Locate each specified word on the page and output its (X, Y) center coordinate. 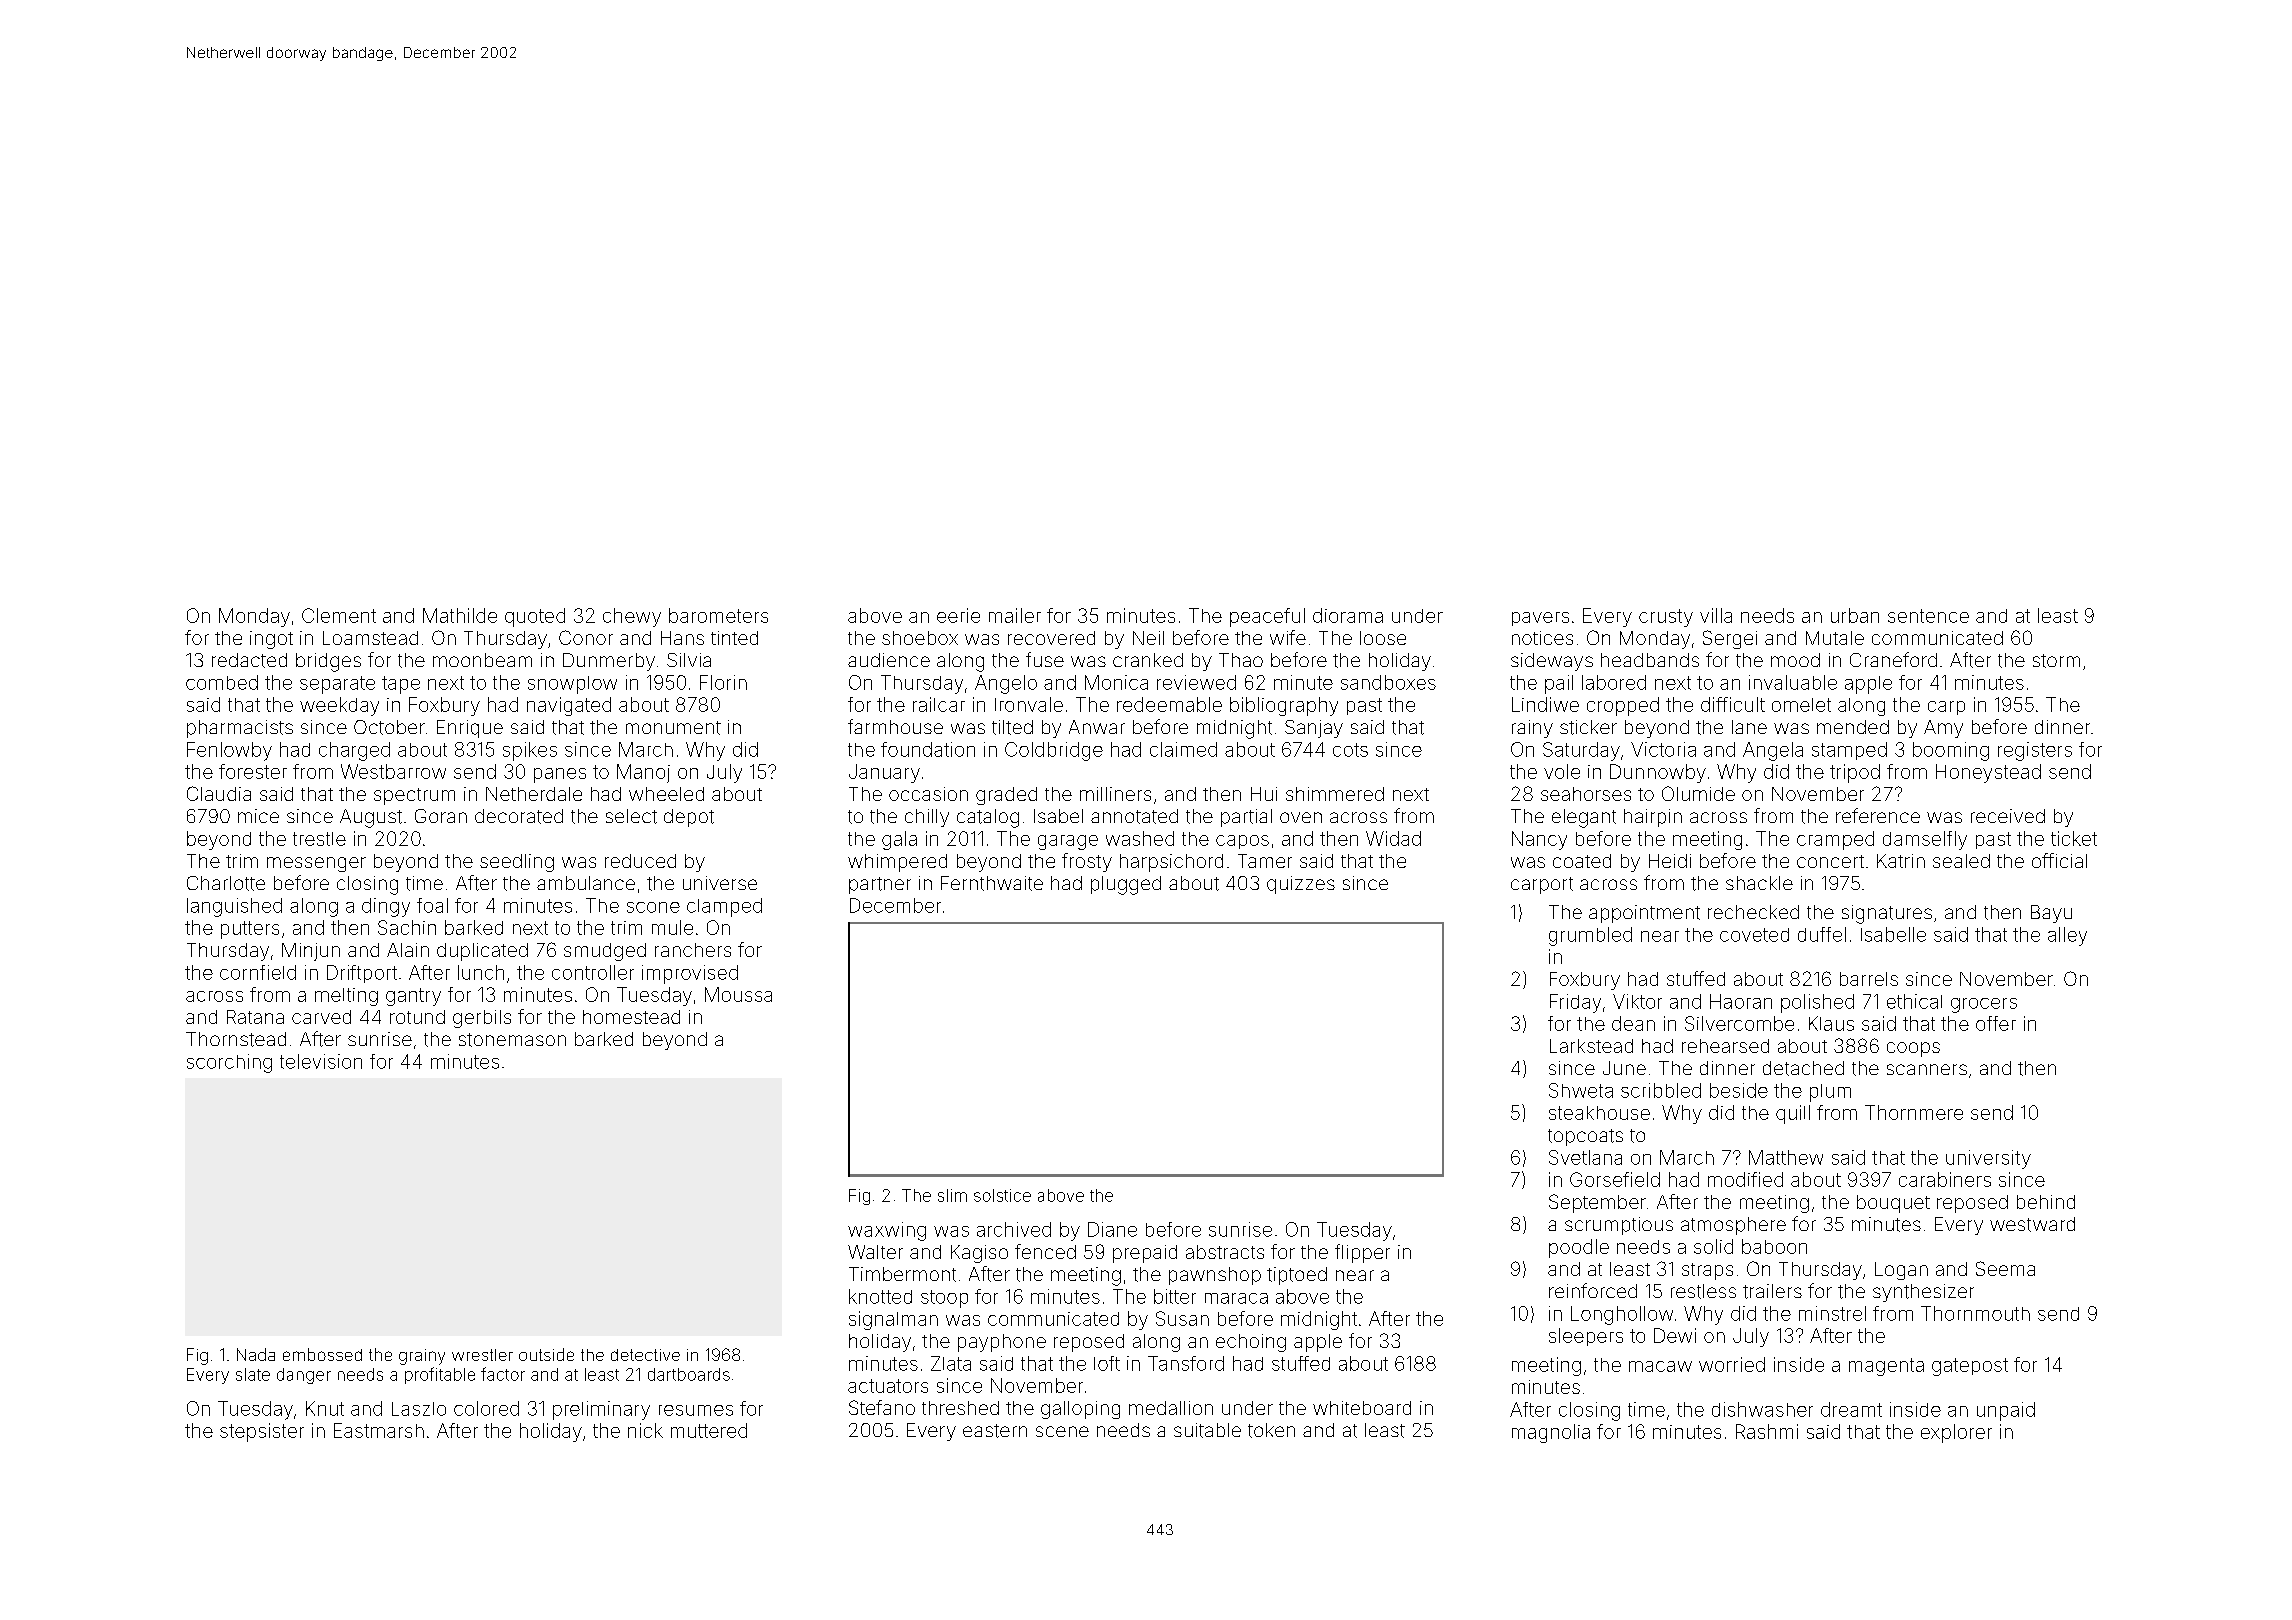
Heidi (1670, 861)
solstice (1002, 1195)
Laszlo (419, 1409)
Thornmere (1914, 1112)
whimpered (897, 863)
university (1988, 1159)
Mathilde (460, 615)
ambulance (586, 883)
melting (346, 997)
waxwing (887, 1231)
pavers (1540, 619)
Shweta (1581, 1090)
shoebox (920, 638)
